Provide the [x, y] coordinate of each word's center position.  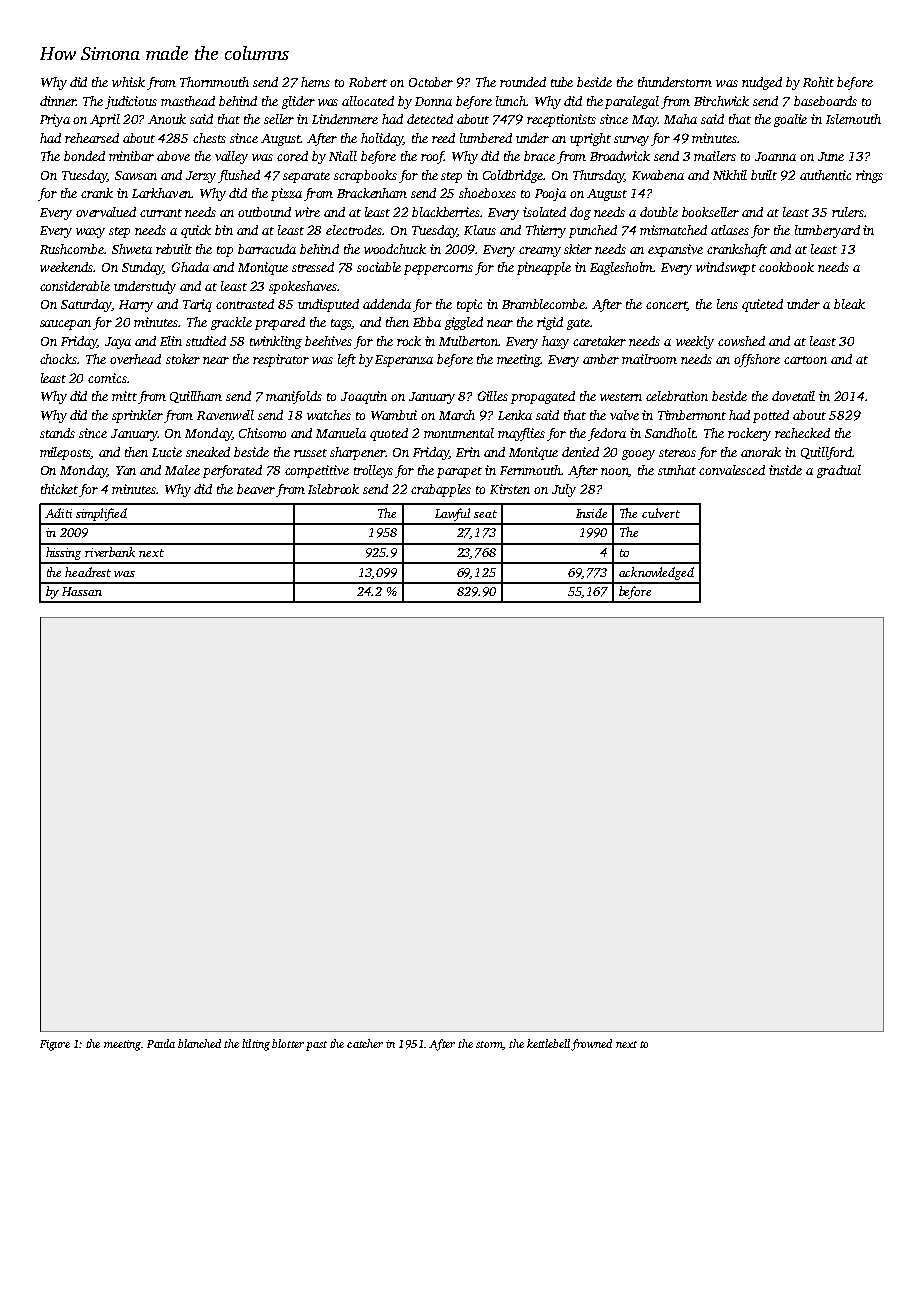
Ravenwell [225, 415]
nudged [762, 83]
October [431, 82]
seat [485, 514]
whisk [128, 82]
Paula [161, 1043]
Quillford [826, 453]
